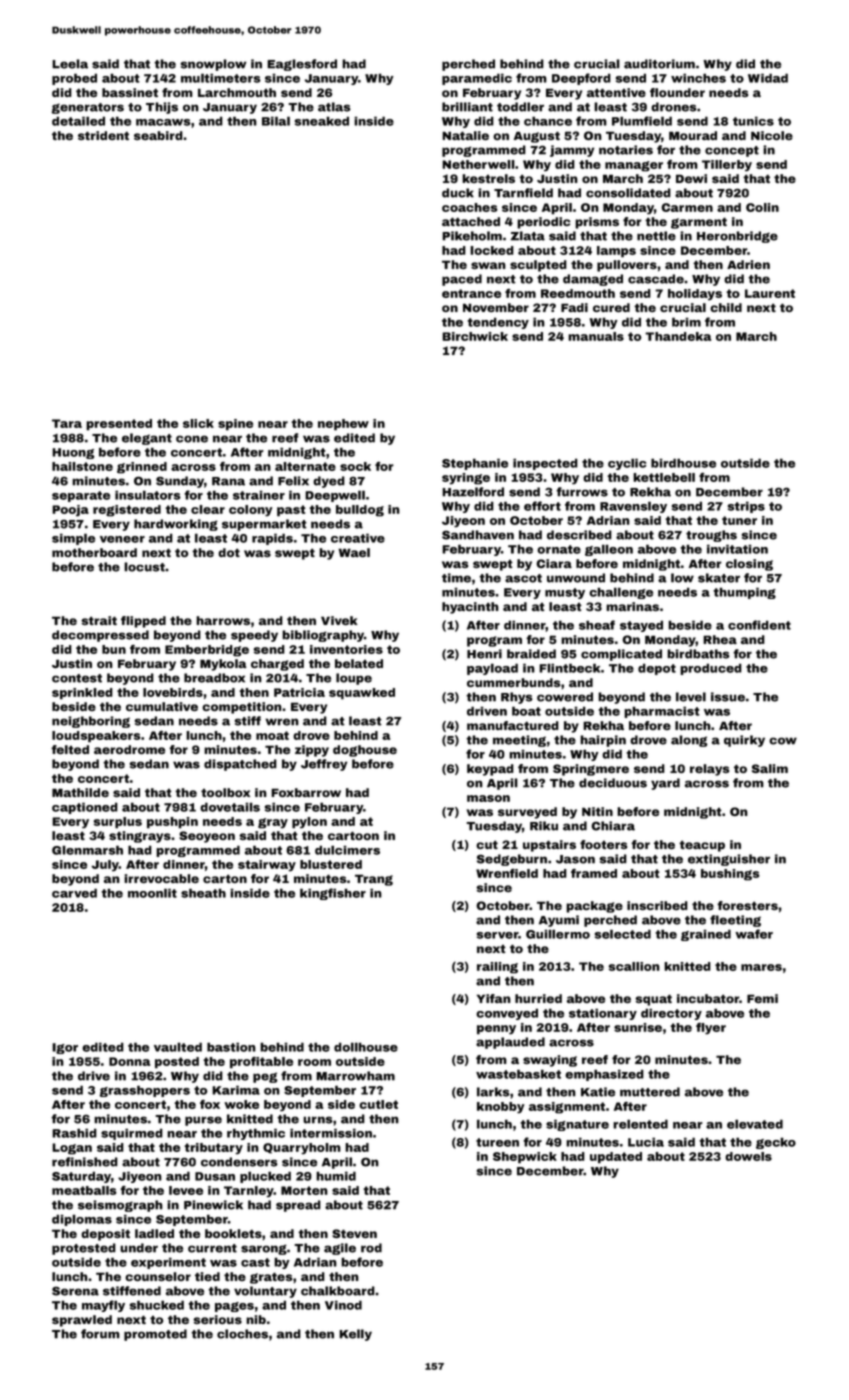 The image size is (849, 1400). Describe the element at coordinates (626, 150) in the screenshot. I see `notaries` at that location.
